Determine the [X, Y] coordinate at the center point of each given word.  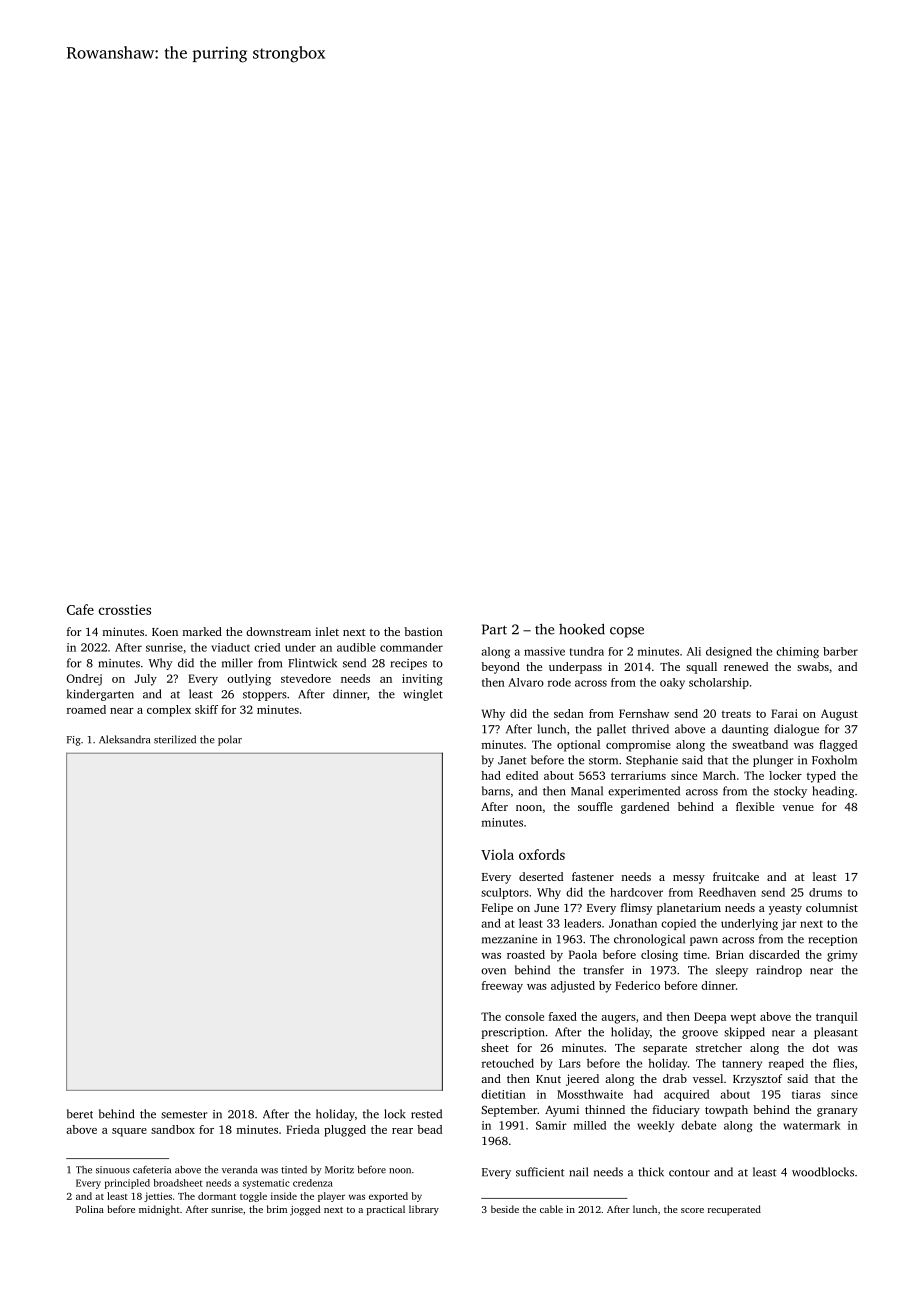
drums [825, 892]
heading [833, 792]
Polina [90, 1209]
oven [493, 971]
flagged [838, 746]
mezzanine [509, 939]
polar [230, 740]
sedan [569, 713]
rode [559, 682]
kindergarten [100, 695]
